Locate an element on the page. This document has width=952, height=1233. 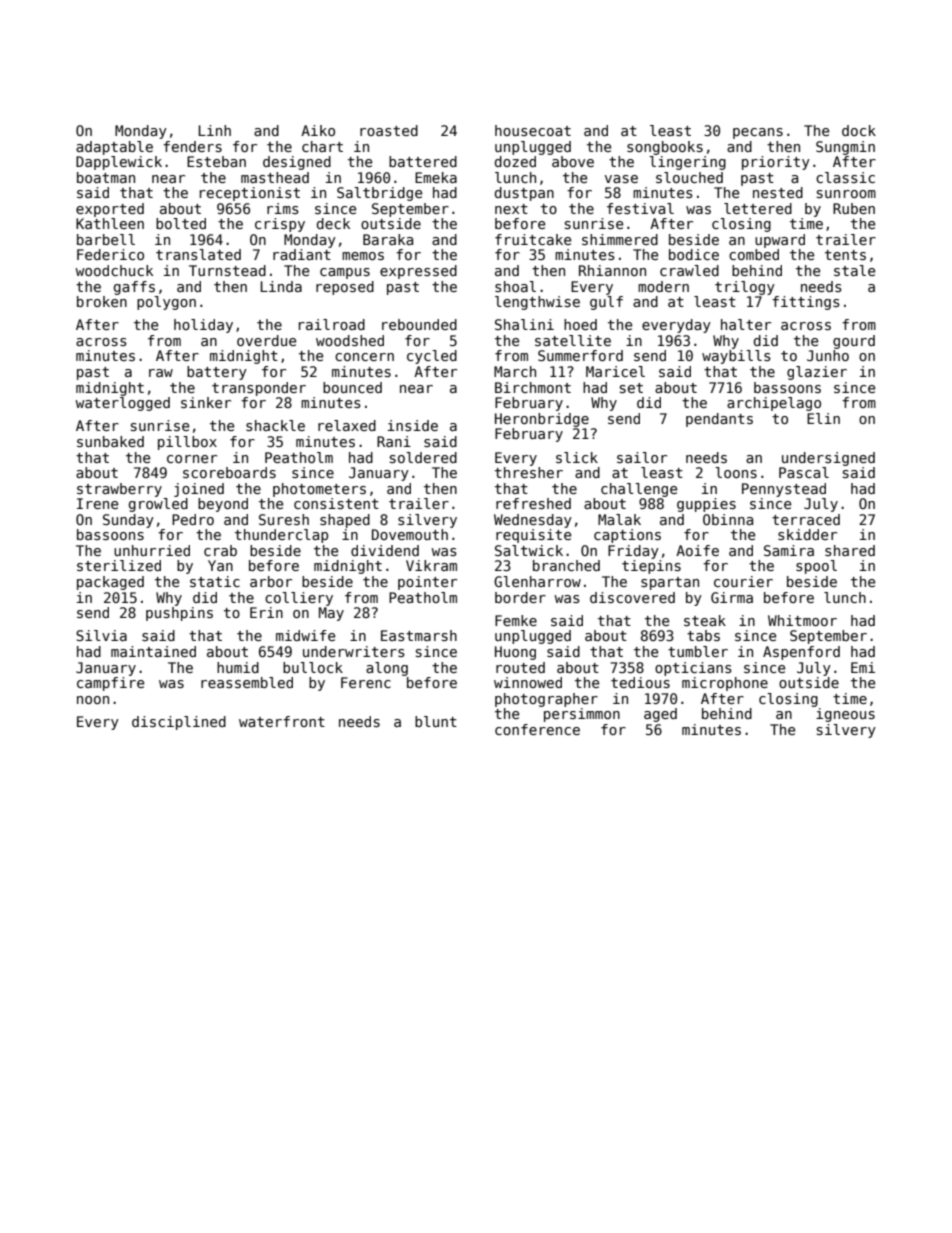
barbell is located at coordinates (106, 239).
